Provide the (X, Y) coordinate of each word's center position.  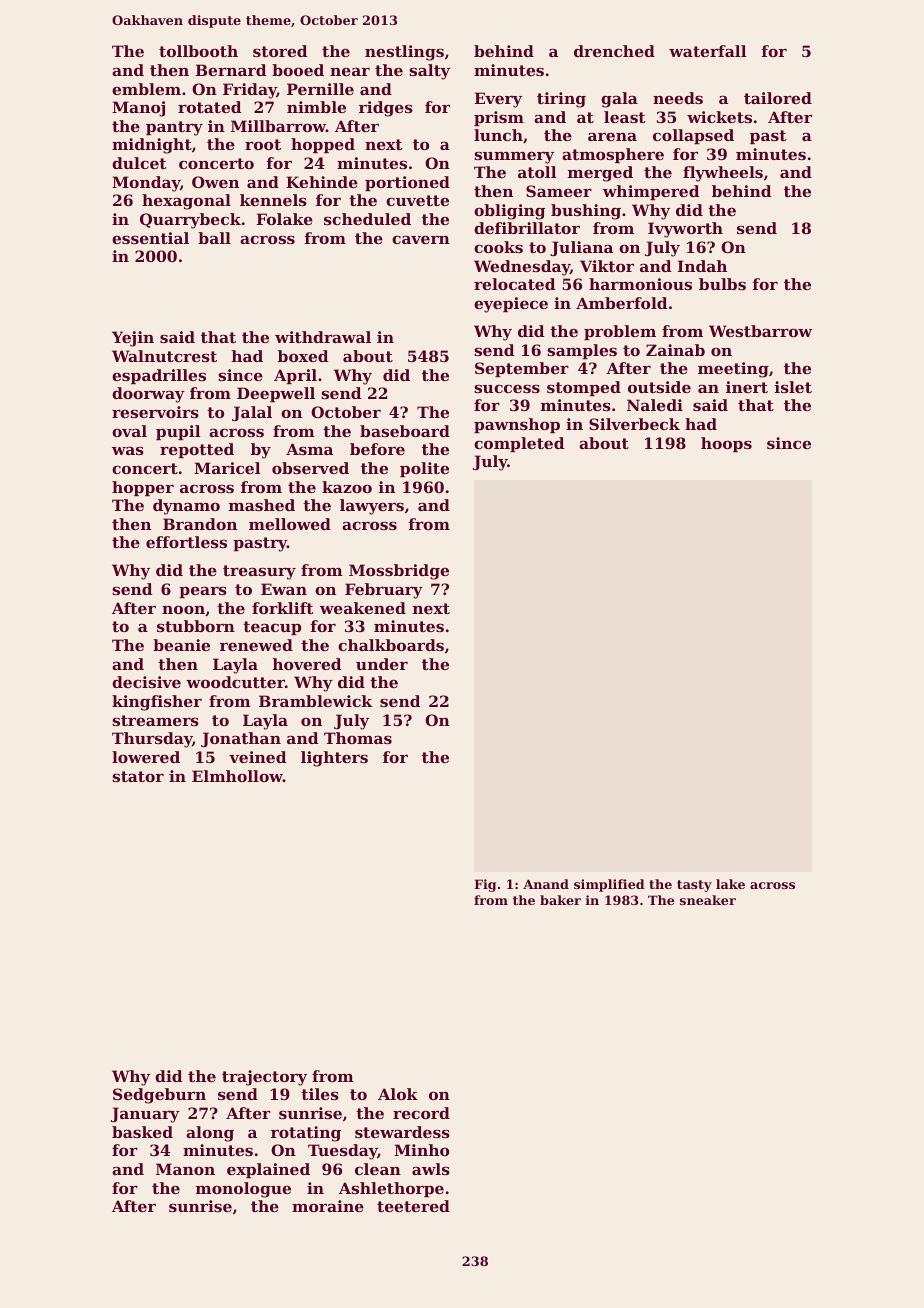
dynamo (186, 507)
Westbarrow (760, 331)
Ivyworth (685, 230)
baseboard (405, 431)
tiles (320, 1094)
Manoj (138, 109)
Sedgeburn (159, 1096)
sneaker (708, 900)
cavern (421, 239)
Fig (485, 885)
